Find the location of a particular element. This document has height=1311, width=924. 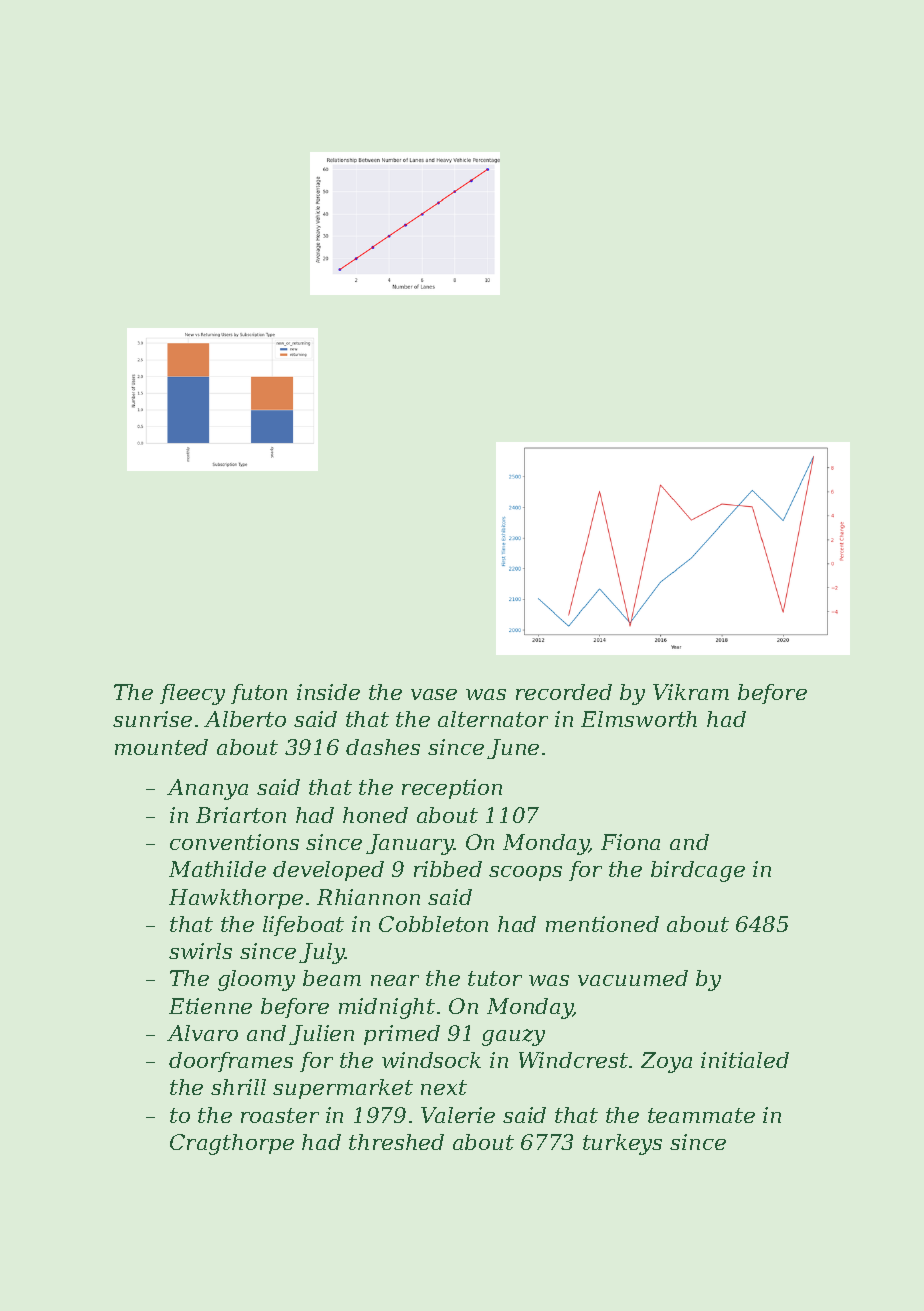

Briarton is located at coordinates (241, 815).
